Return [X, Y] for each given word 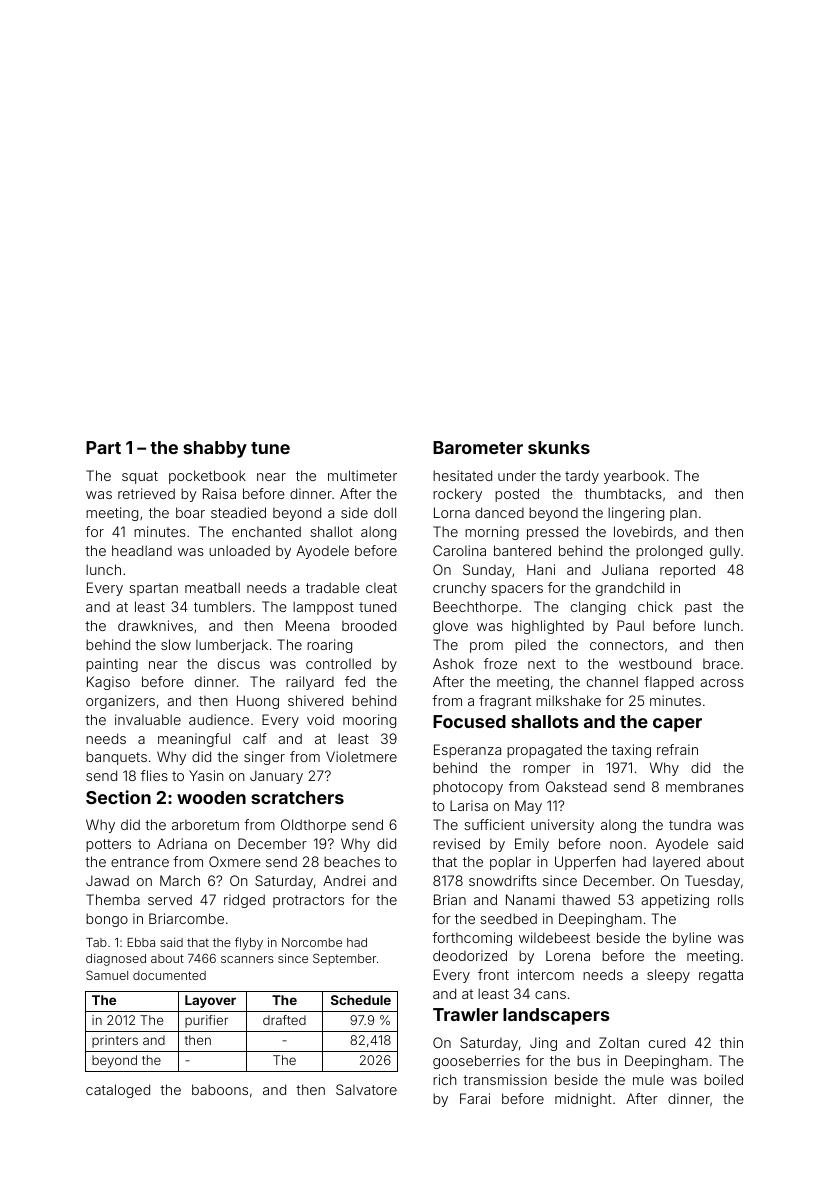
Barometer [478, 447]
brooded [369, 625]
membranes [705, 787]
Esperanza [467, 751]
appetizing [675, 901]
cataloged [118, 1091]
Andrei [344, 880]
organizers [120, 702]
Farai [475, 1098]
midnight [583, 1100]
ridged [244, 901]
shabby [215, 449]
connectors [627, 645]
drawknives [155, 625]
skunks [559, 447]
